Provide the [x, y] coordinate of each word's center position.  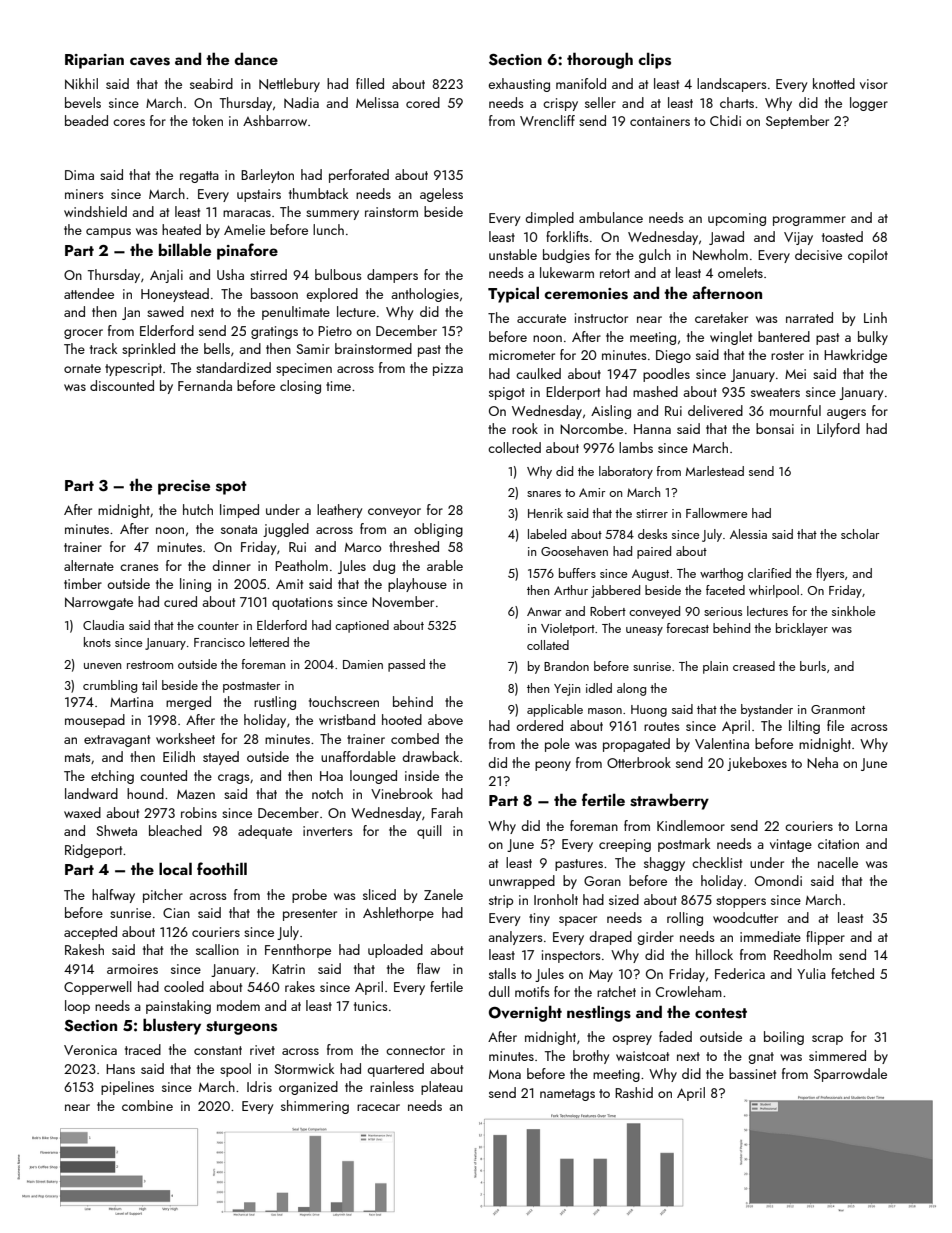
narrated [809, 317]
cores [129, 122]
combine [147, 1105]
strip [501, 901]
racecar [378, 1107]
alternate [89, 565]
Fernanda [205, 385]
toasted [842, 236]
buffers [577, 573]
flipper [825, 938]
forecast [688, 628]
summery [332, 215]
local [175, 868]
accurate [541, 318]
